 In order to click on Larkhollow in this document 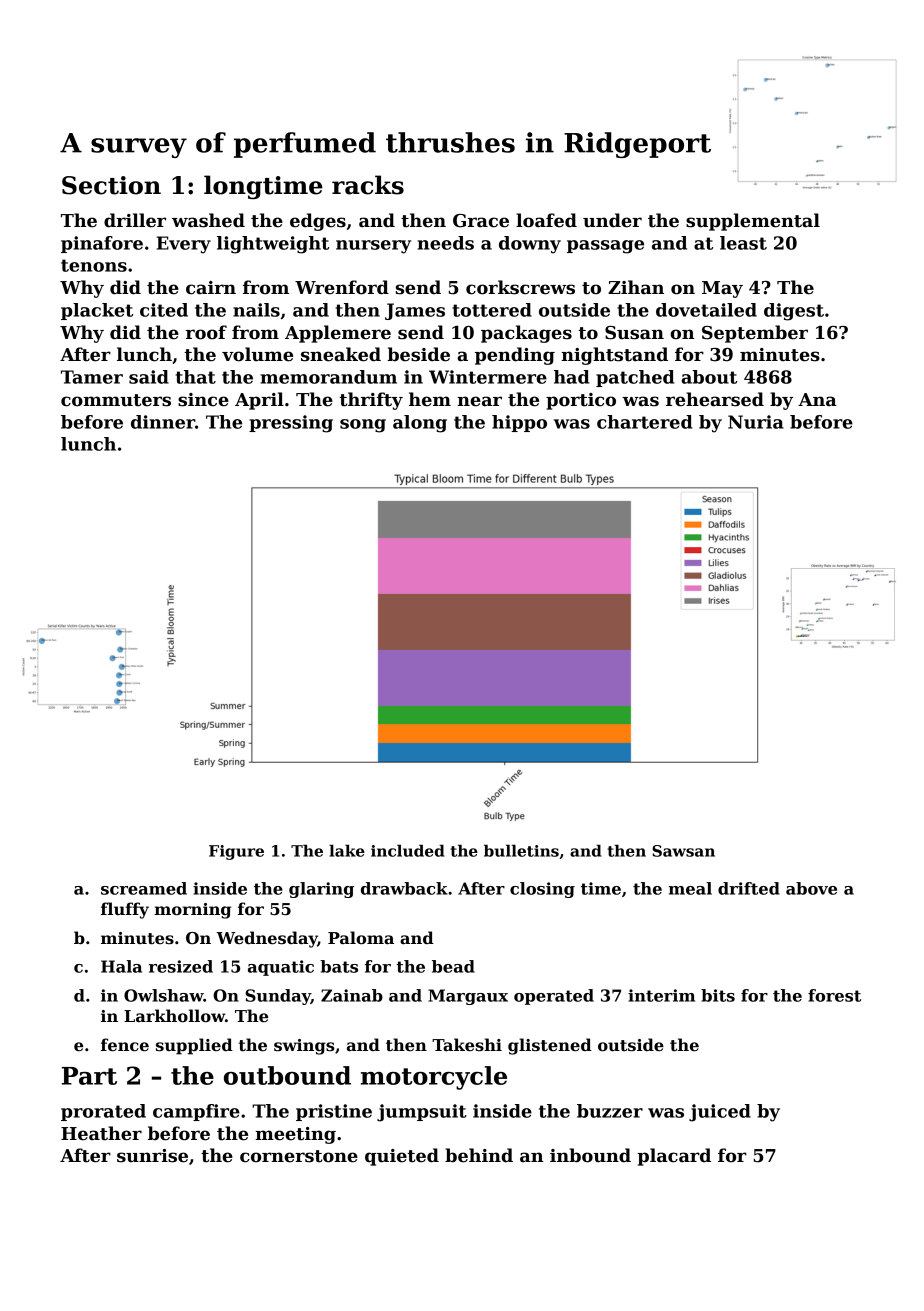, I will do `click(174, 1016)`.
